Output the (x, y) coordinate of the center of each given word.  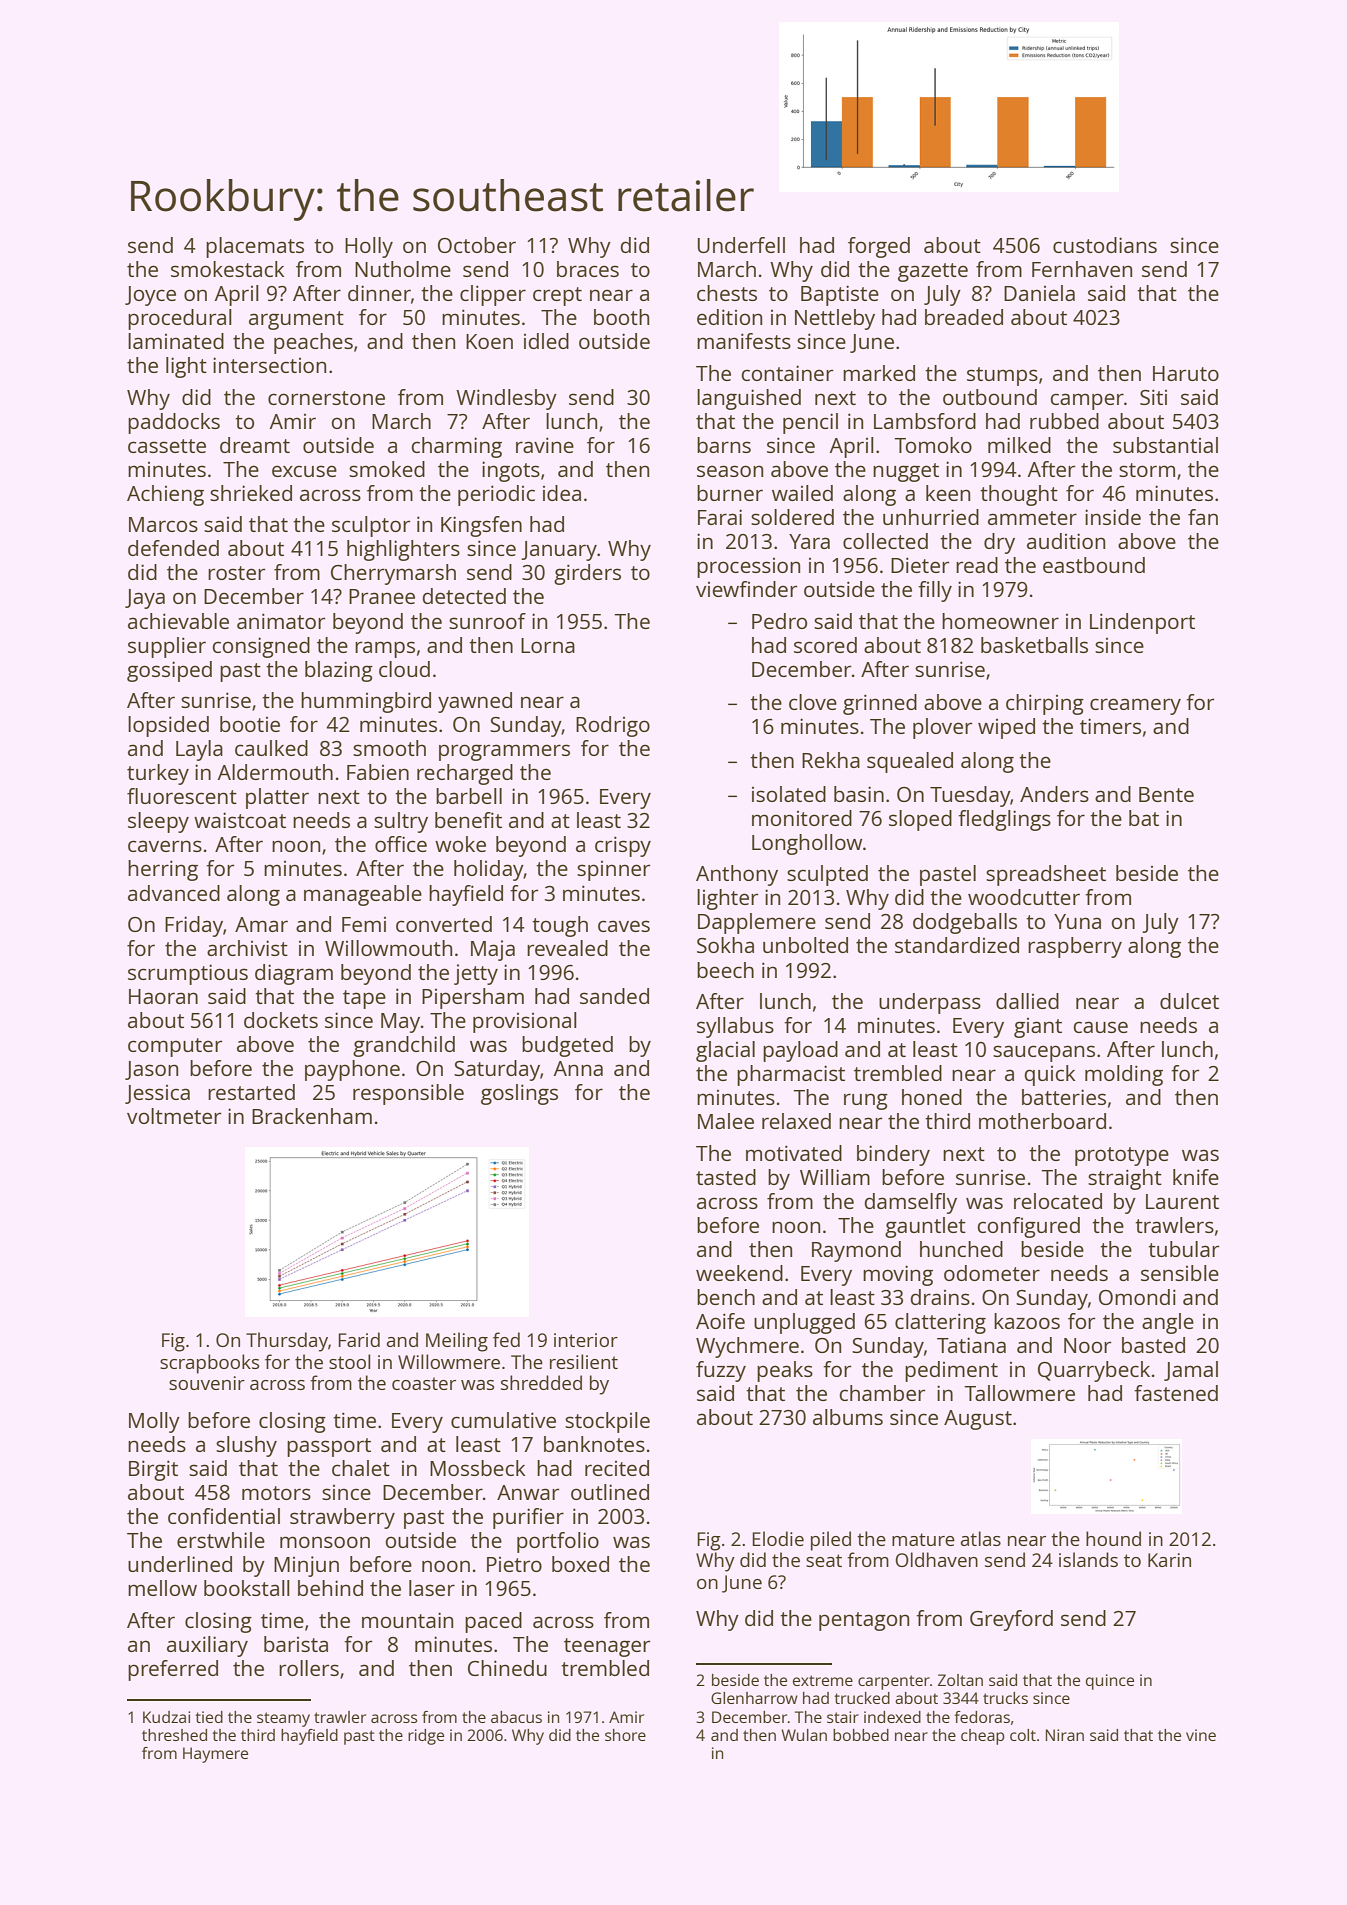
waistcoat (240, 820)
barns (724, 445)
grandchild (404, 1046)
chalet (361, 1468)
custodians (1105, 245)
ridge (426, 1737)
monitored (802, 818)
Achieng (165, 495)
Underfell (741, 245)
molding (1124, 1075)
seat (824, 1560)
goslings (519, 1094)
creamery (1135, 706)
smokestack (228, 269)
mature (923, 1539)
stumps (1002, 376)
